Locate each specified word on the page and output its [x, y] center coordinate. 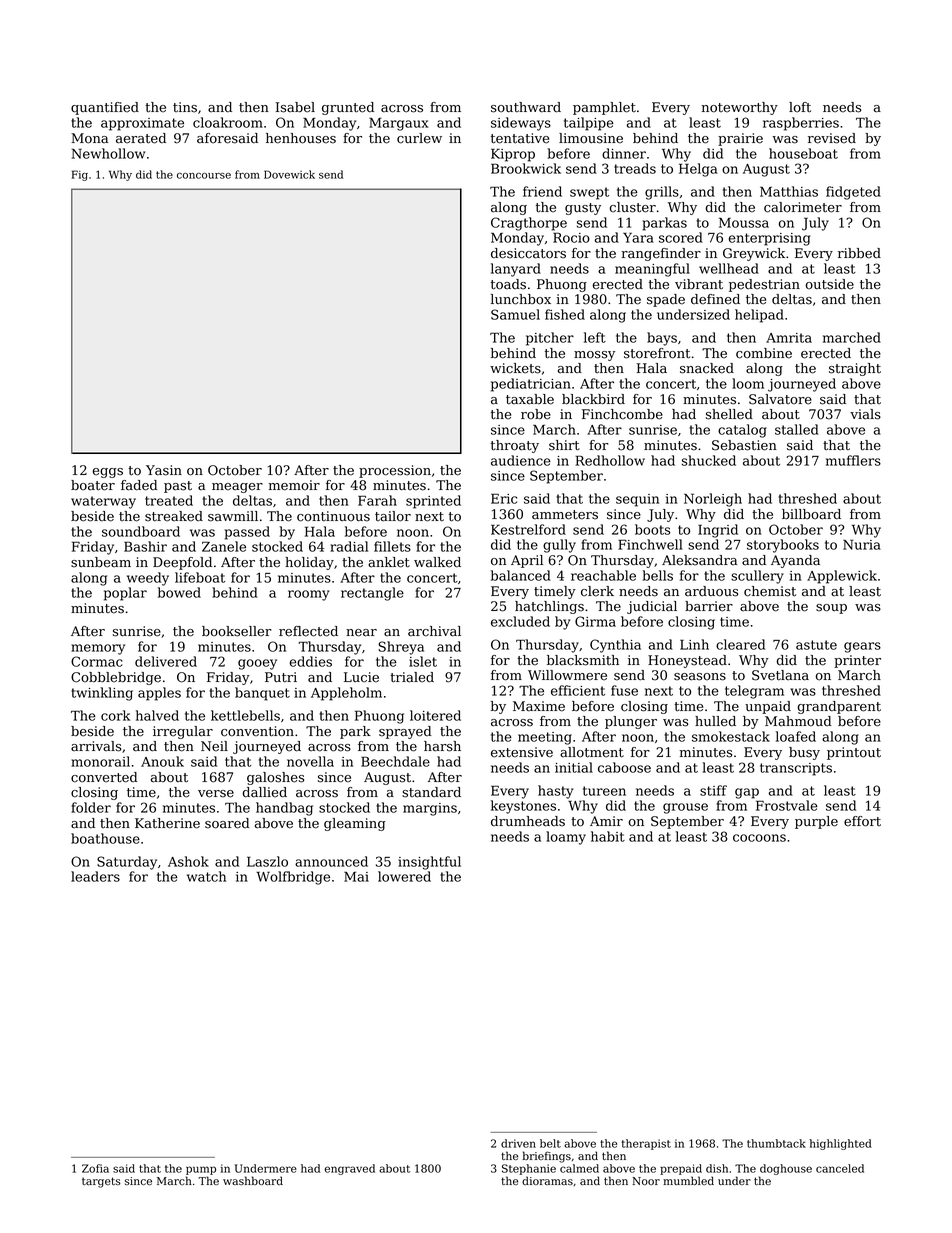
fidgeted [853, 193]
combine [764, 353]
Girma [595, 621]
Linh [694, 644]
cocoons [759, 838]
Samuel [515, 314]
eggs [107, 473]
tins [185, 107]
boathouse [105, 838]
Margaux [399, 124]
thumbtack [776, 1143]
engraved [350, 1169]
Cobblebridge [116, 678]
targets [101, 1182]
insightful [429, 863]
